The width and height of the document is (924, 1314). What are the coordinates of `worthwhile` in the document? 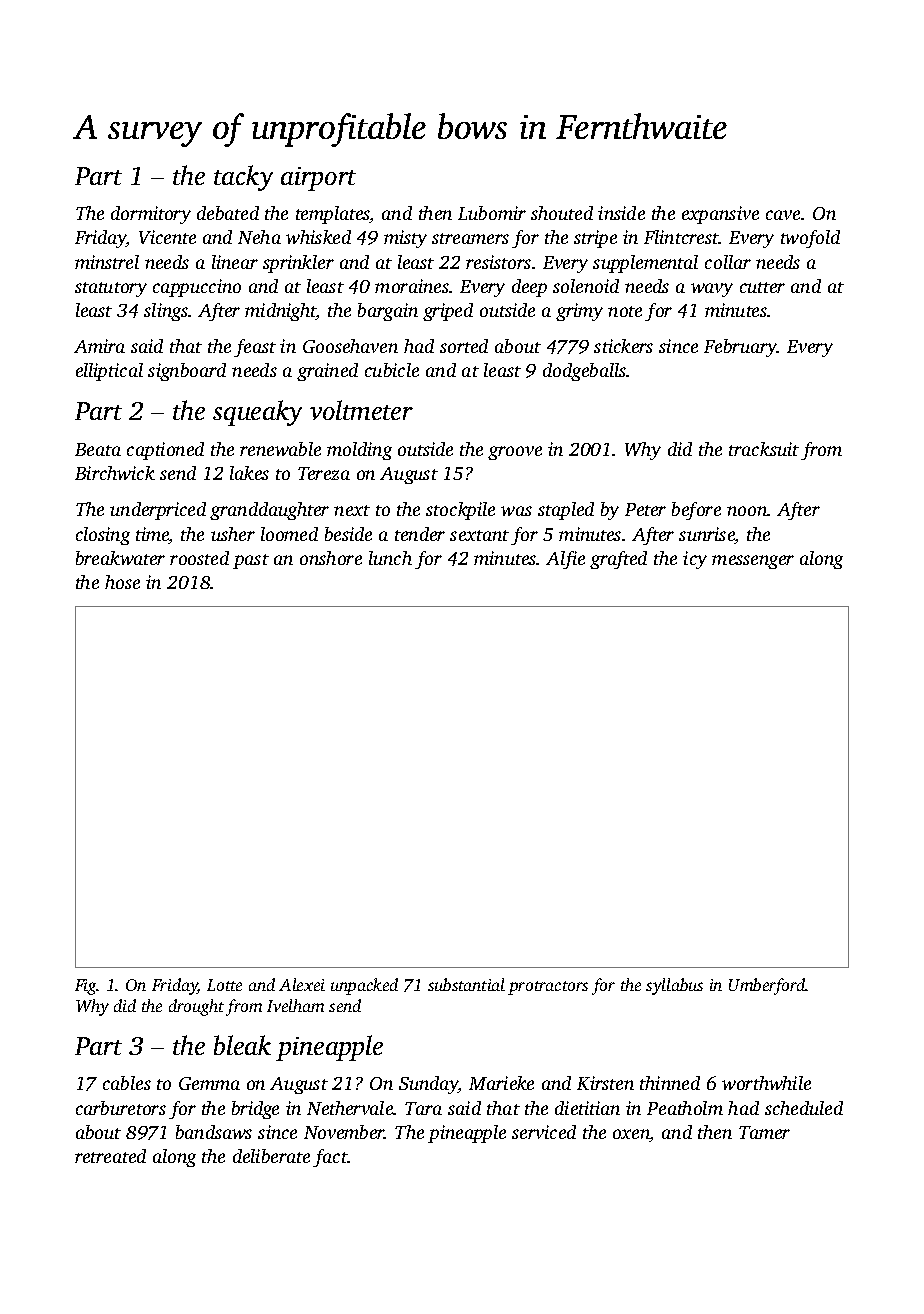 It's located at (766, 1083).
